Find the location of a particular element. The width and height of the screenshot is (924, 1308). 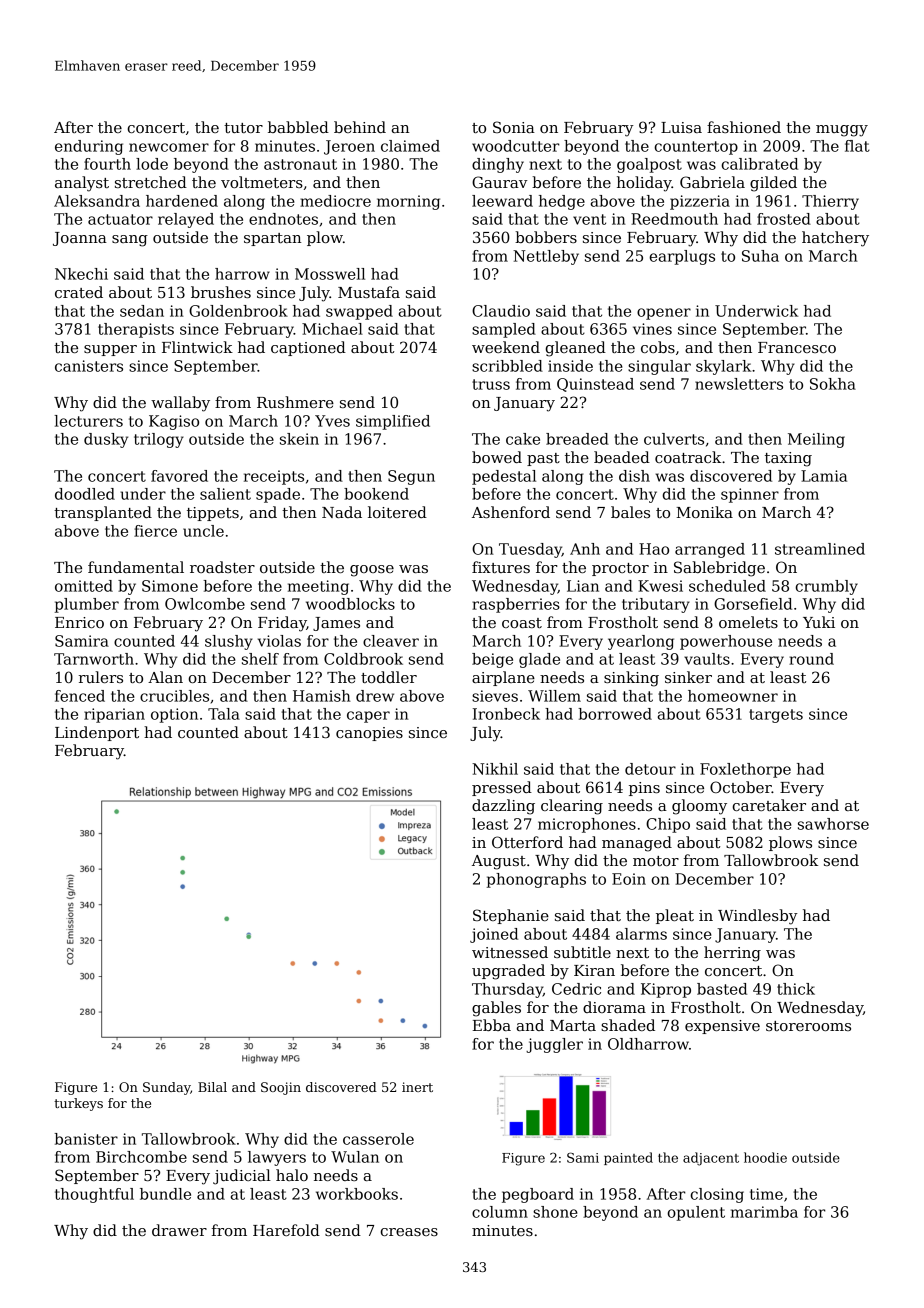

caper is located at coordinates (368, 717).
